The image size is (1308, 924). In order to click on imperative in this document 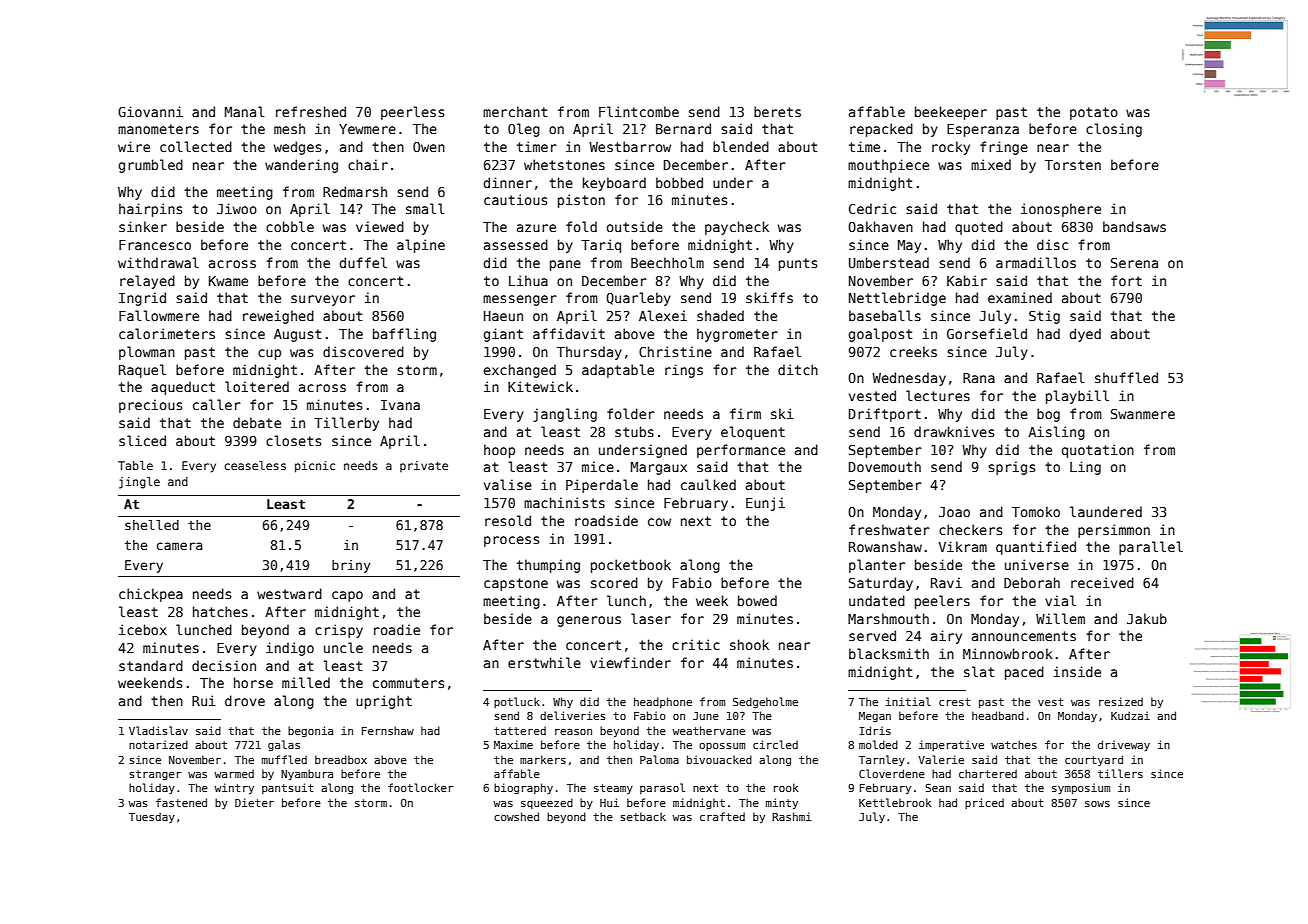, I will do `click(951, 745)`.
